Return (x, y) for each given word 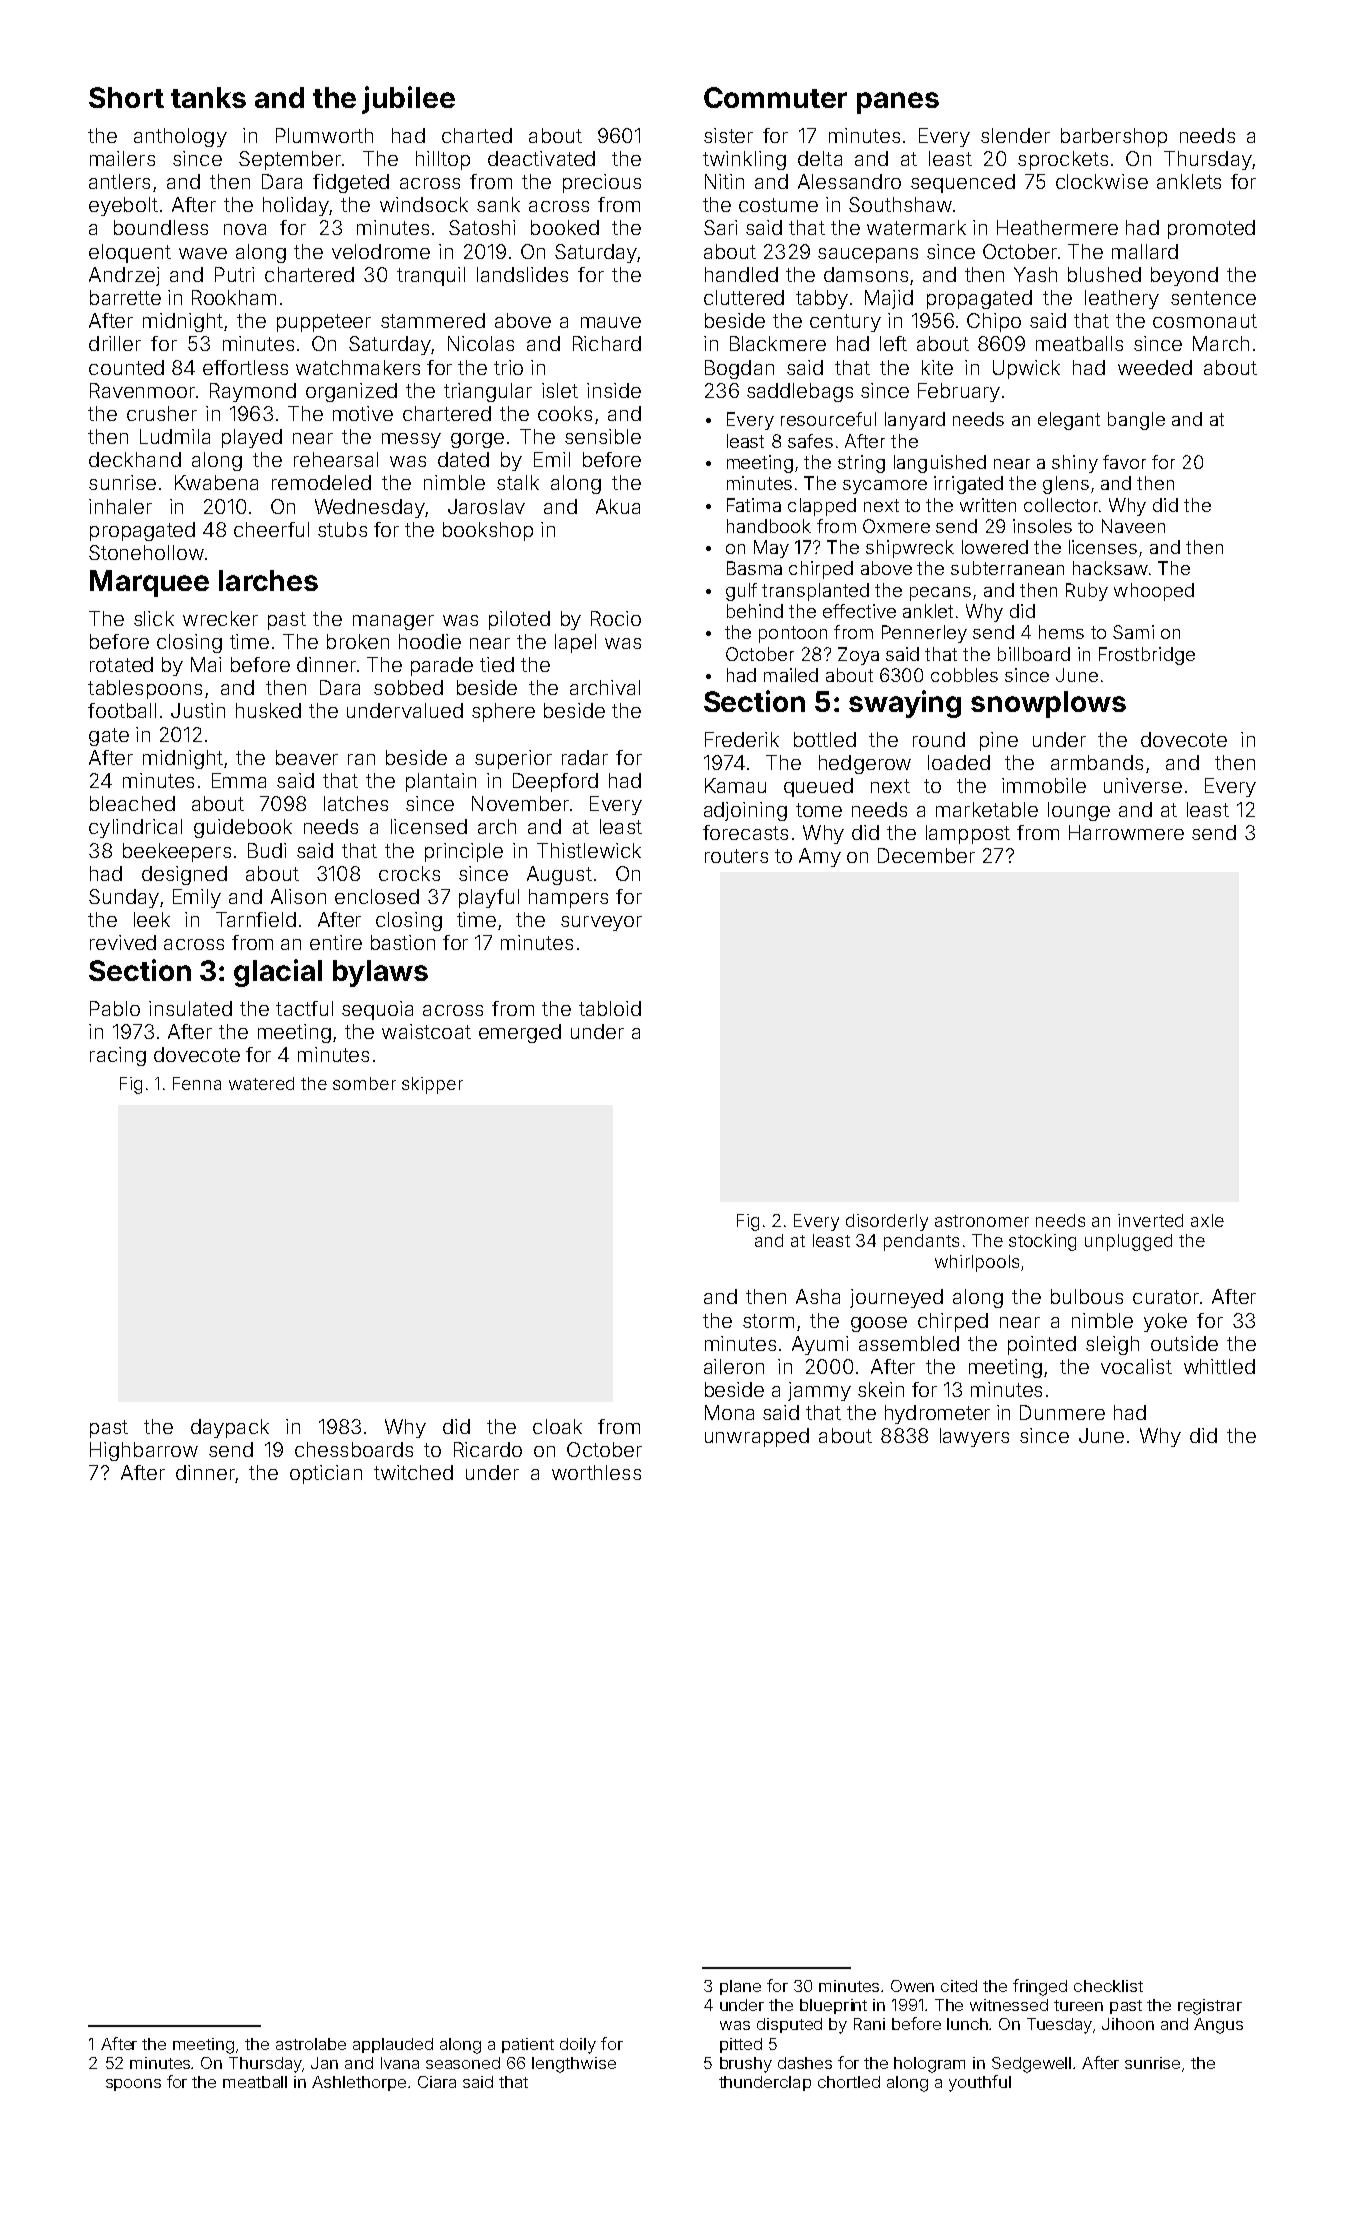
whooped (1154, 592)
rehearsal (336, 459)
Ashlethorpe (359, 2083)
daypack (230, 1428)
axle (1207, 1220)
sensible (603, 436)
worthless (596, 1472)
